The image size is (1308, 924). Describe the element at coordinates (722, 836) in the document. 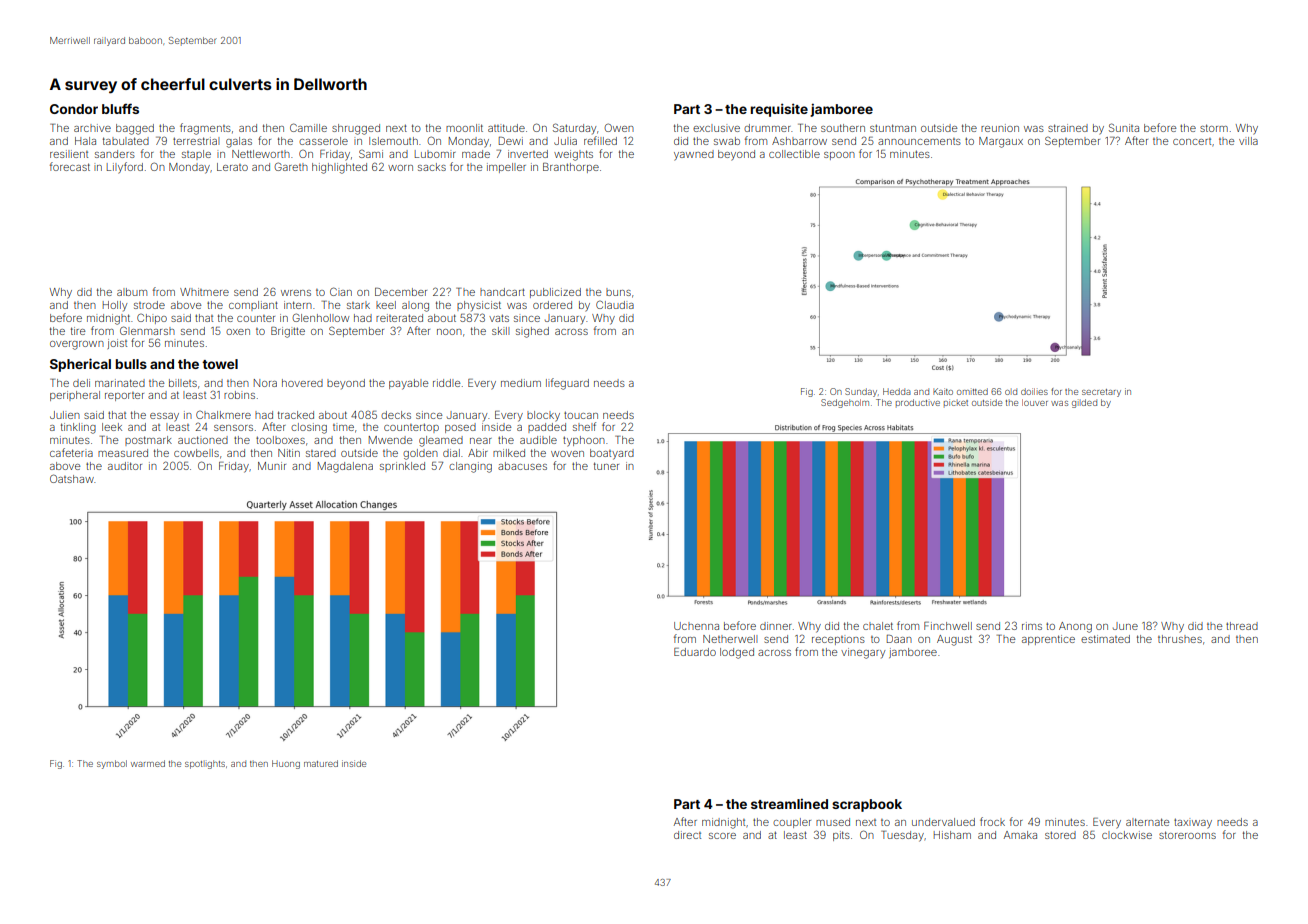

I see `score` at that location.
